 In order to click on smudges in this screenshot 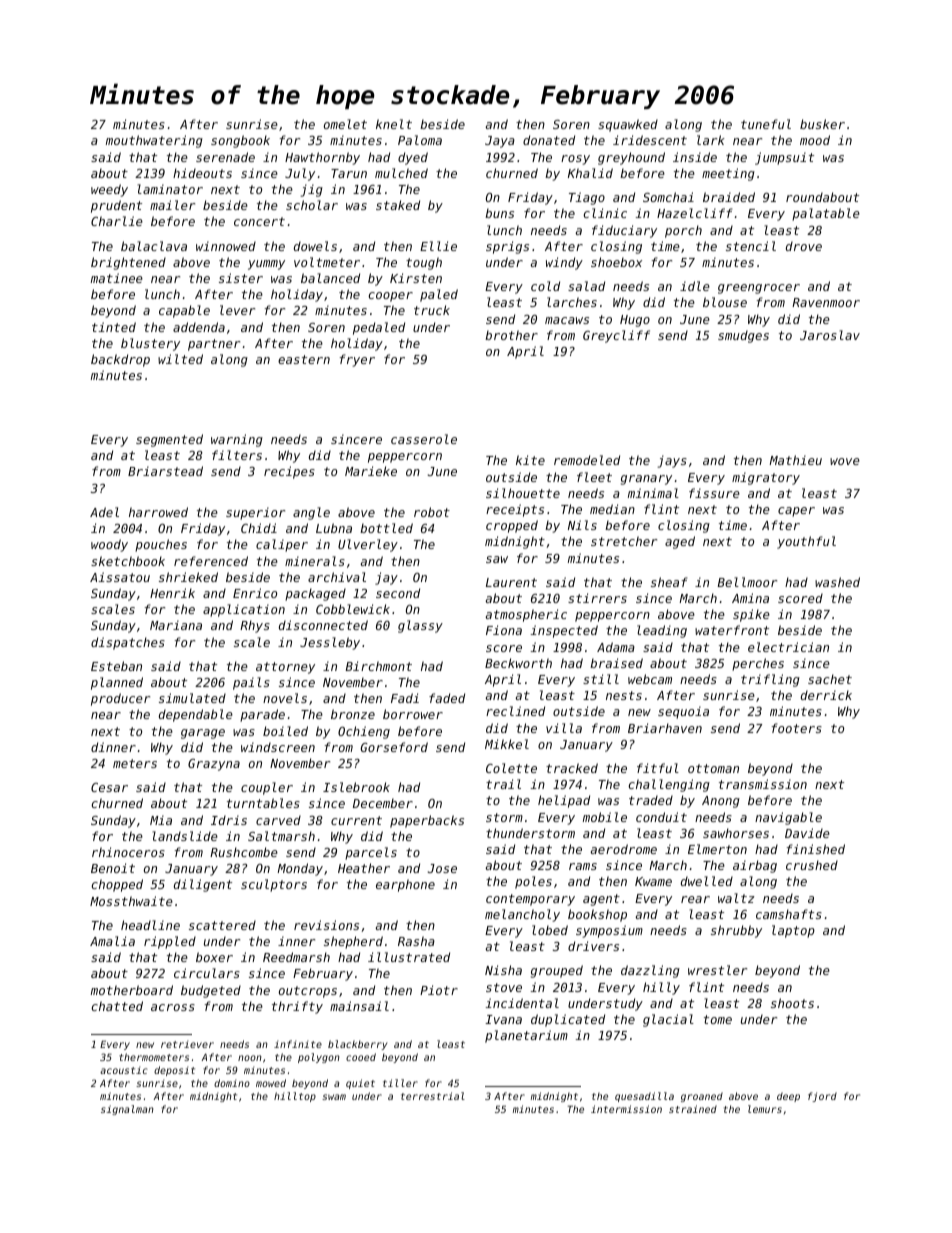, I will do `click(743, 336)`.
